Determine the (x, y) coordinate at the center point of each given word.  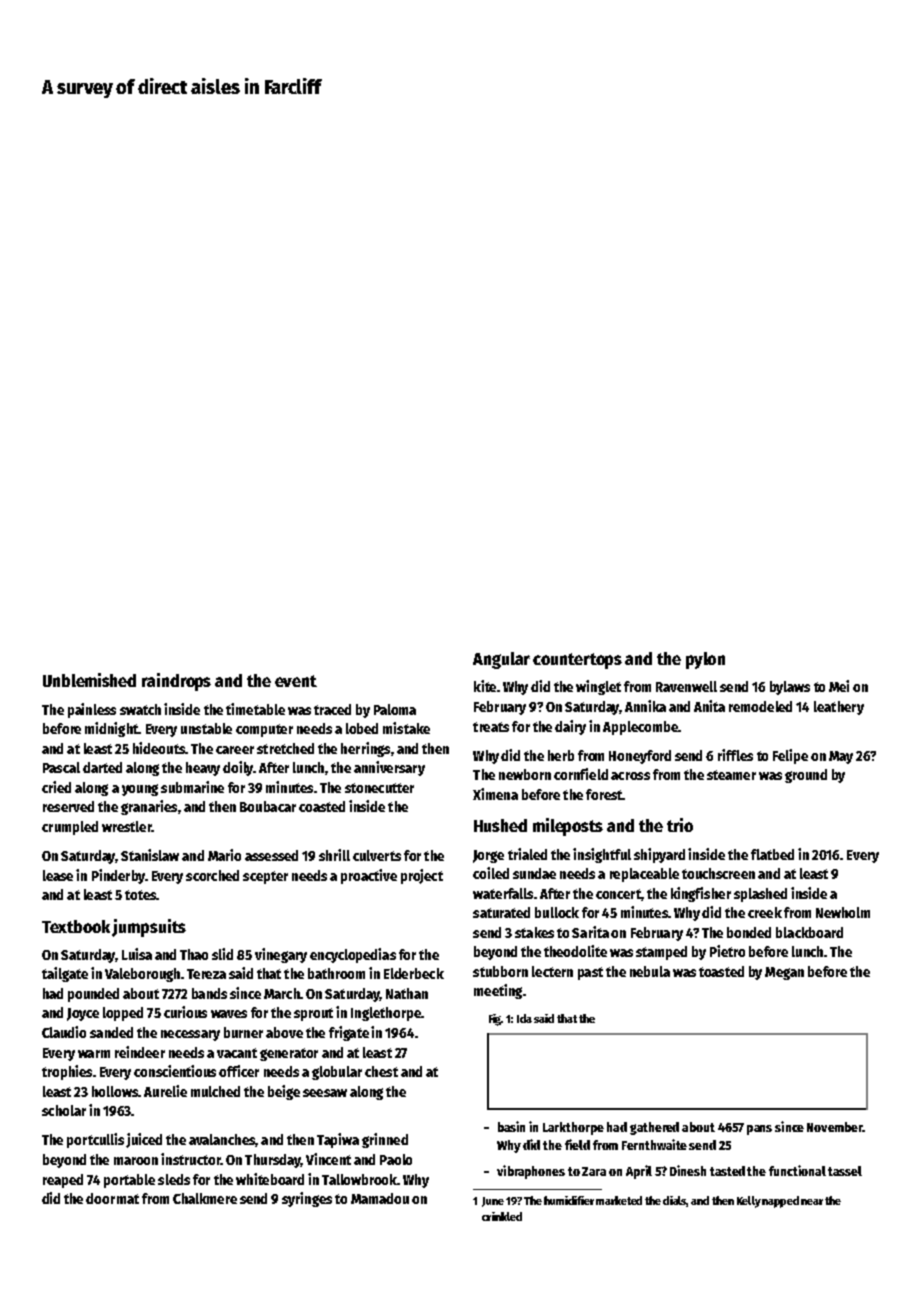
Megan (784, 973)
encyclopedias (353, 955)
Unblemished (89, 680)
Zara (594, 1171)
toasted (721, 971)
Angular (501, 660)
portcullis (95, 1140)
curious (185, 1012)
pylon (705, 660)
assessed (271, 855)
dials (674, 1200)
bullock (557, 912)
